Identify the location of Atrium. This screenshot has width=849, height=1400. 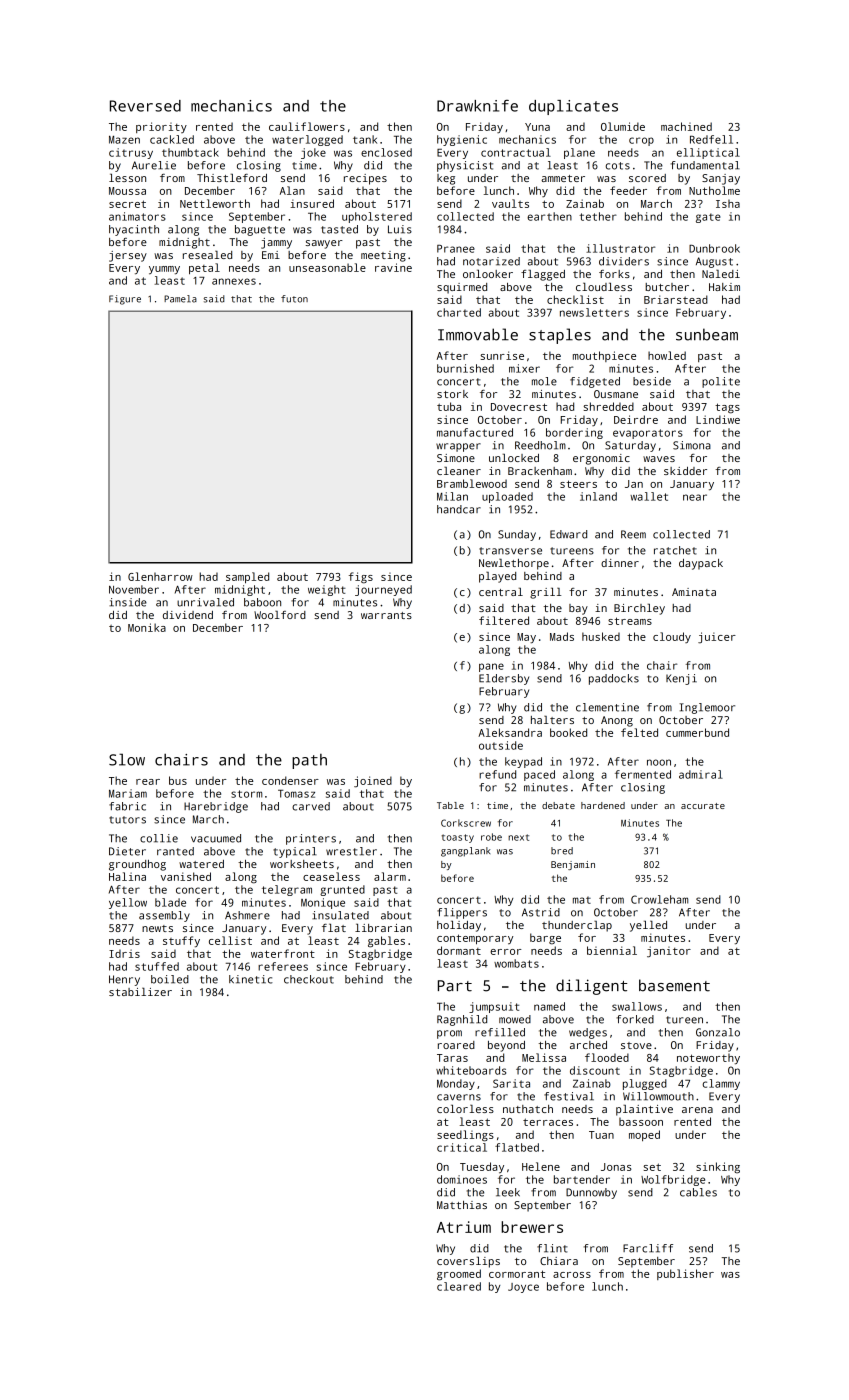
(464, 1227).
